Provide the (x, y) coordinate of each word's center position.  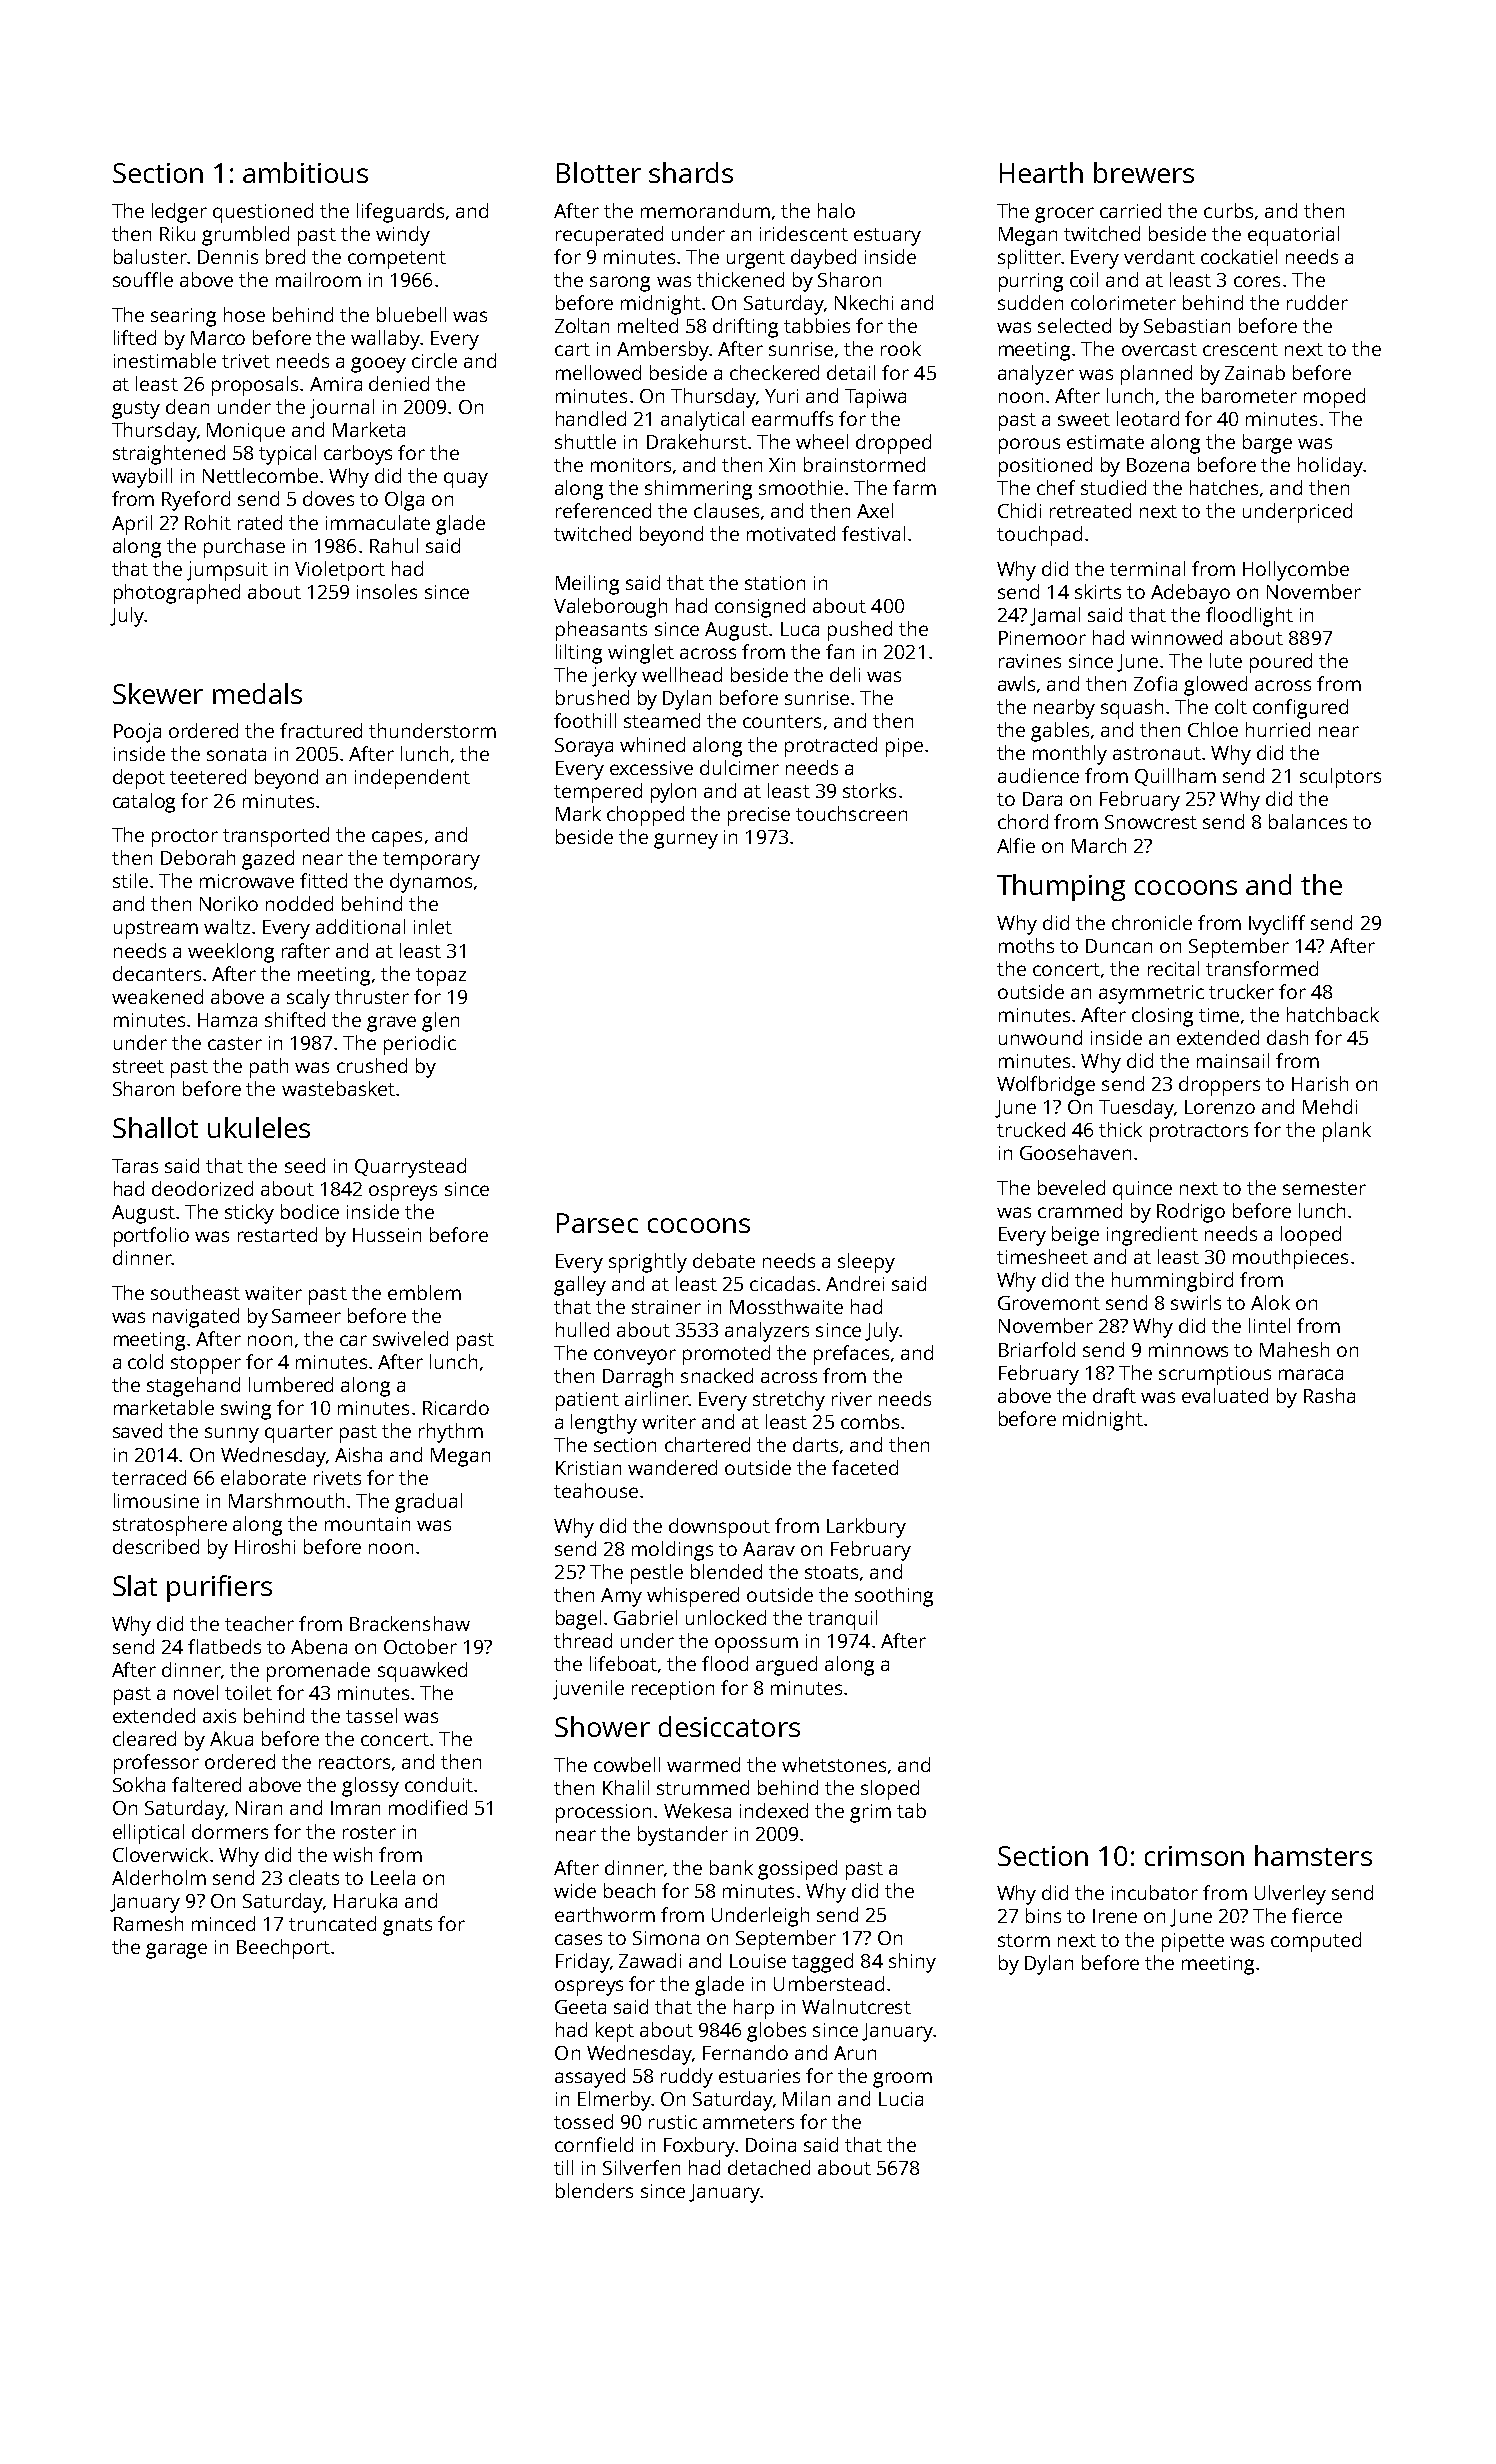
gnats (407, 1927)
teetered (208, 776)
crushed (372, 1065)
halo (836, 210)
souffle (143, 279)
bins (1043, 1915)
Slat (135, 1585)
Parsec (597, 1223)
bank (731, 1867)
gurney (686, 841)
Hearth (1041, 172)
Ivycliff (1277, 925)
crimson (1194, 1856)
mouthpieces (1290, 1259)
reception (673, 1690)
